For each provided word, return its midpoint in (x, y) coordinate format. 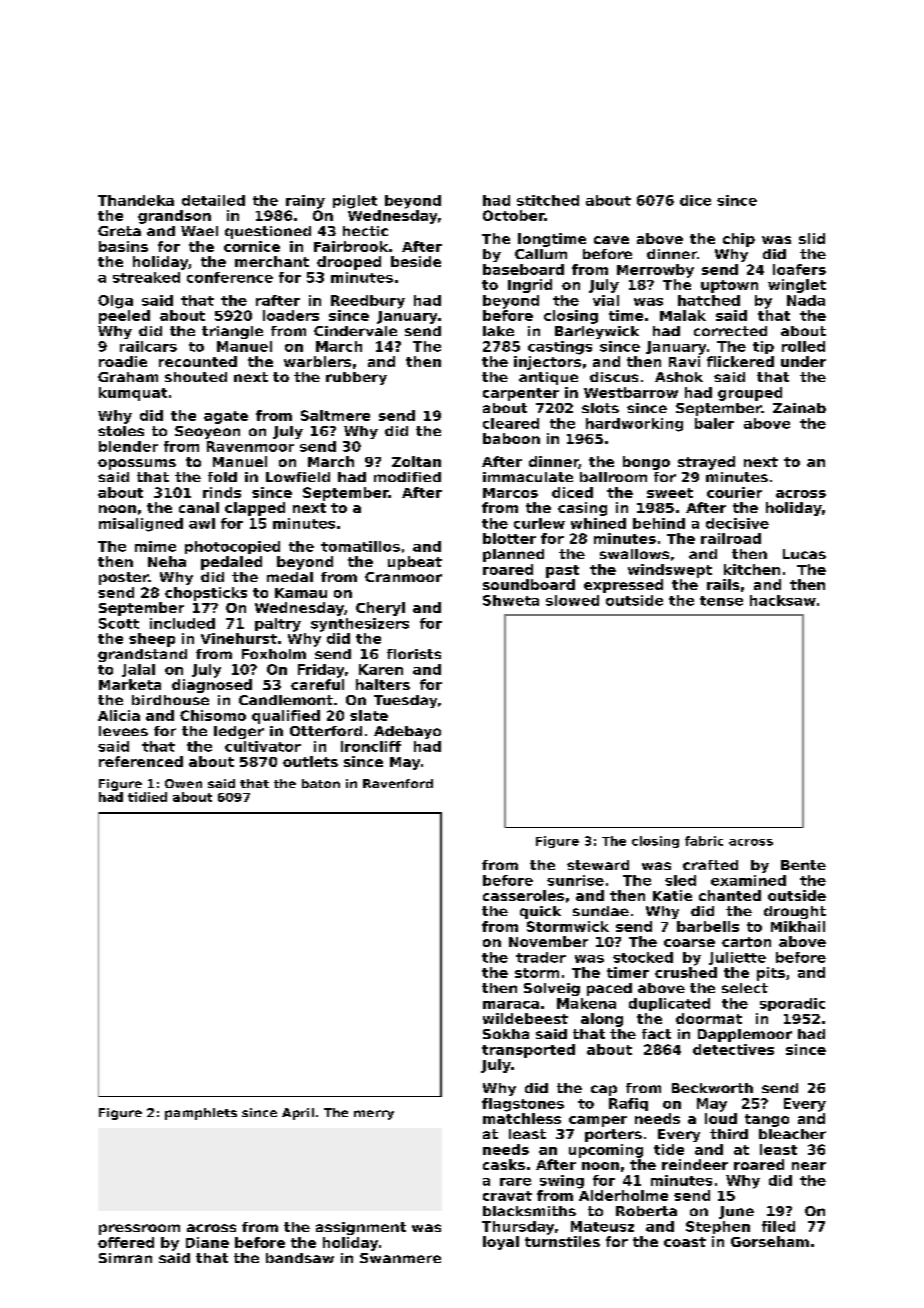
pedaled (231, 563)
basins (123, 246)
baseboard (523, 269)
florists (414, 654)
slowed (572, 600)
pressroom (139, 1229)
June (736, 1212)
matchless (522, 1118)
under (803, 361)
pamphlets (201, 1114)
